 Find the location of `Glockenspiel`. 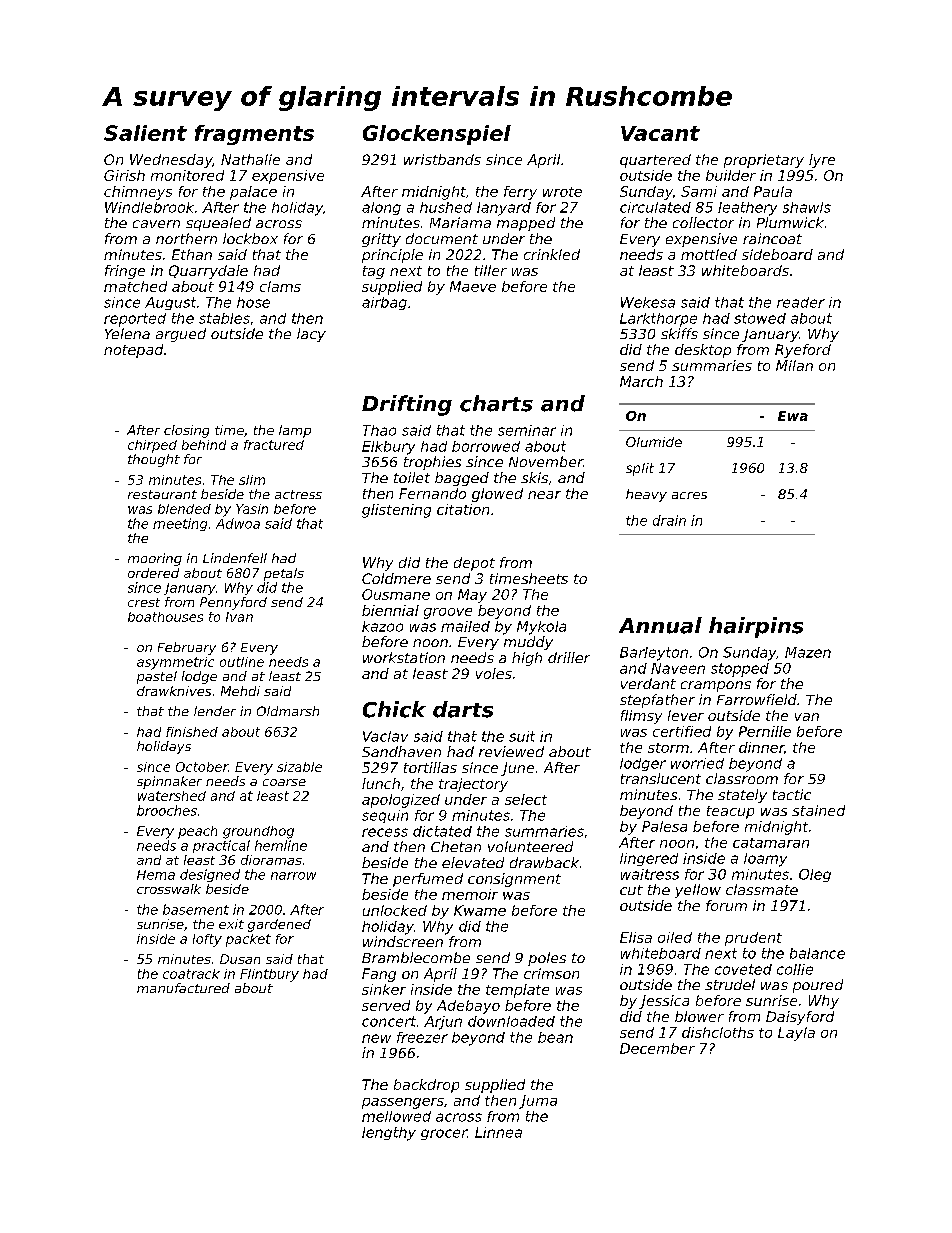

Glockenspiel is located at coordinates (437, 135).
